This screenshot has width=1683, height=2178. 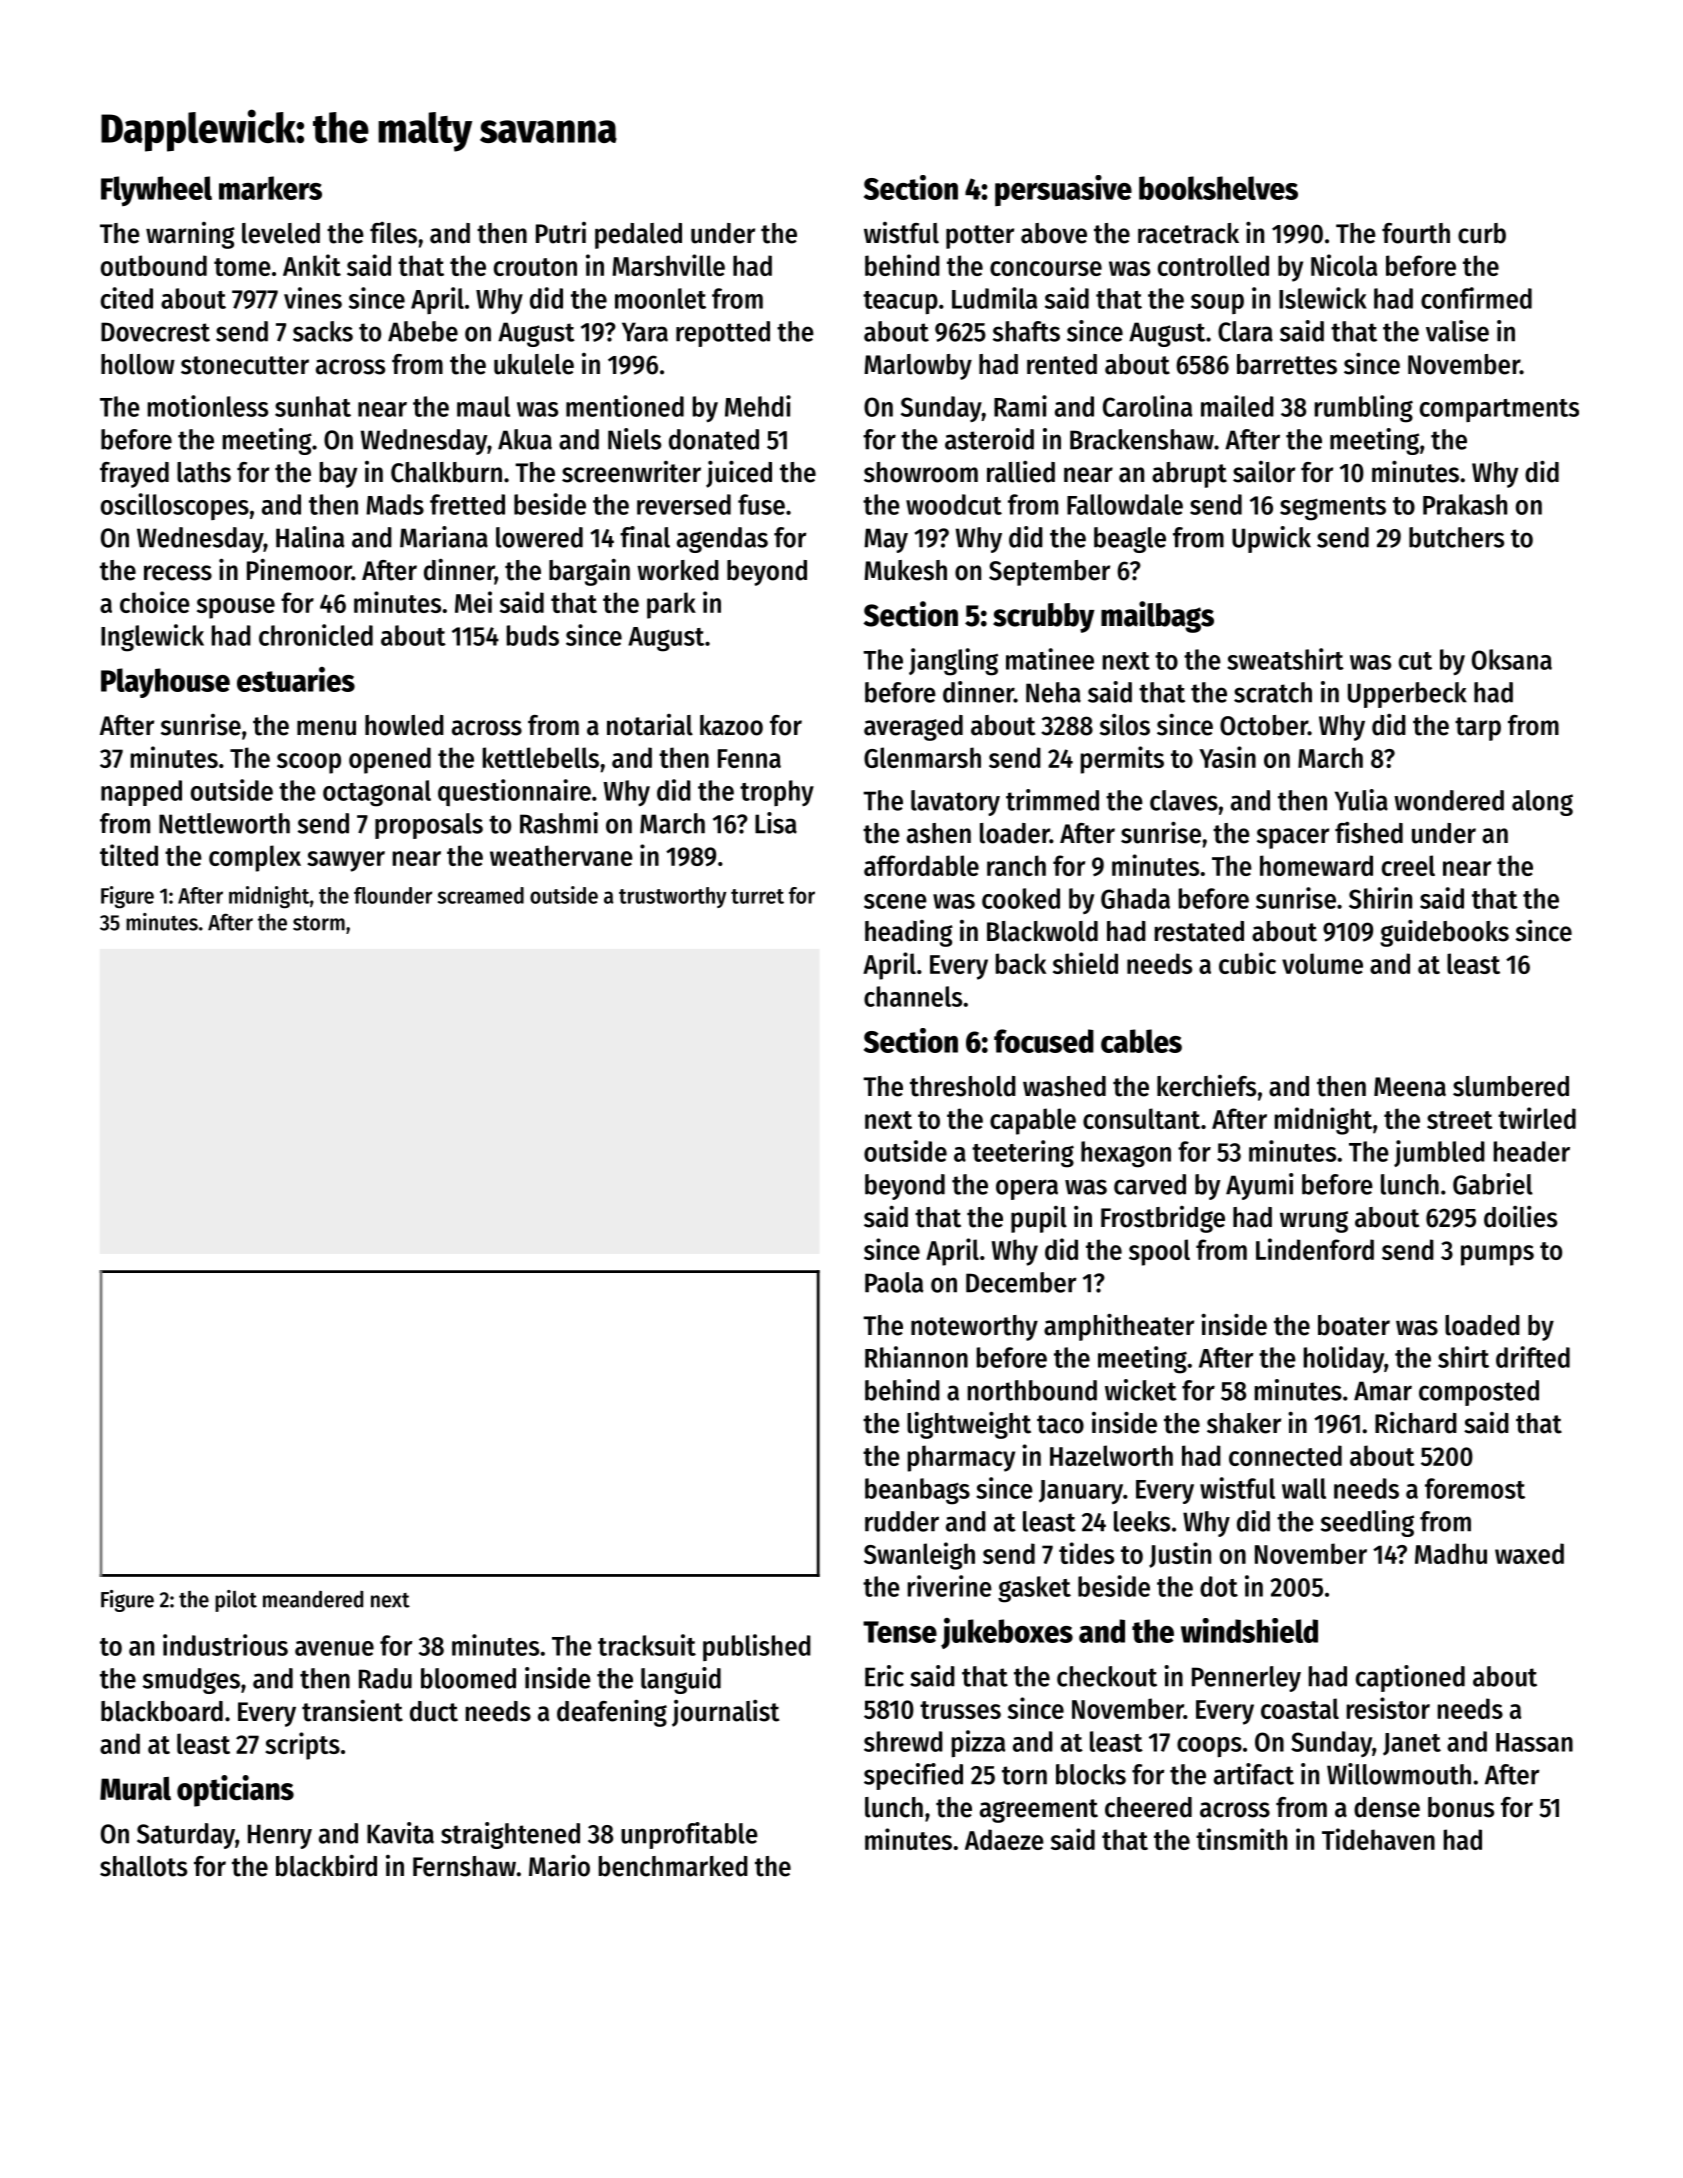 I want to click on pedaled, so click(x=638, y=236).
